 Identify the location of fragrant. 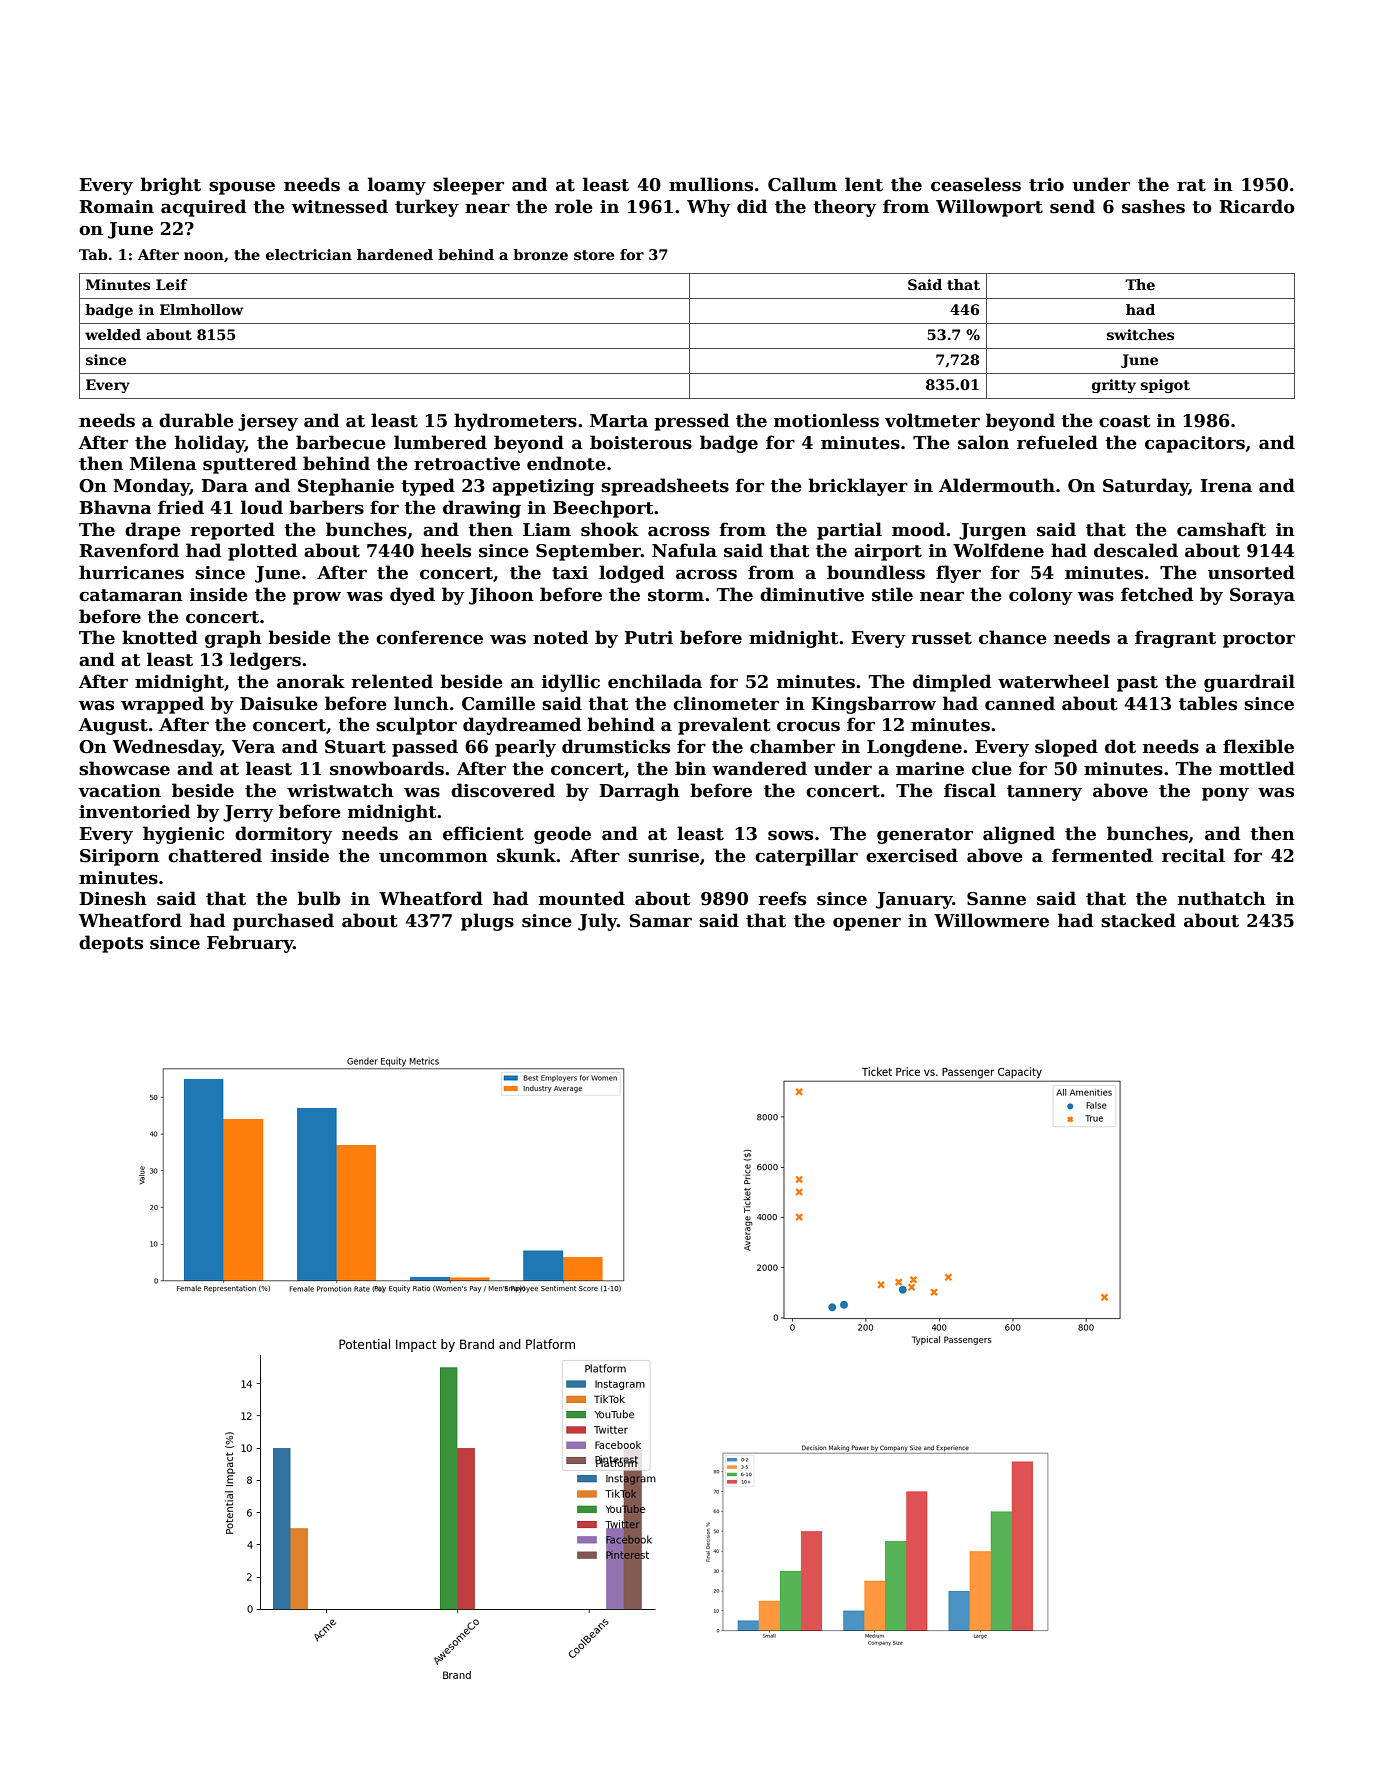
(1175, 639).
